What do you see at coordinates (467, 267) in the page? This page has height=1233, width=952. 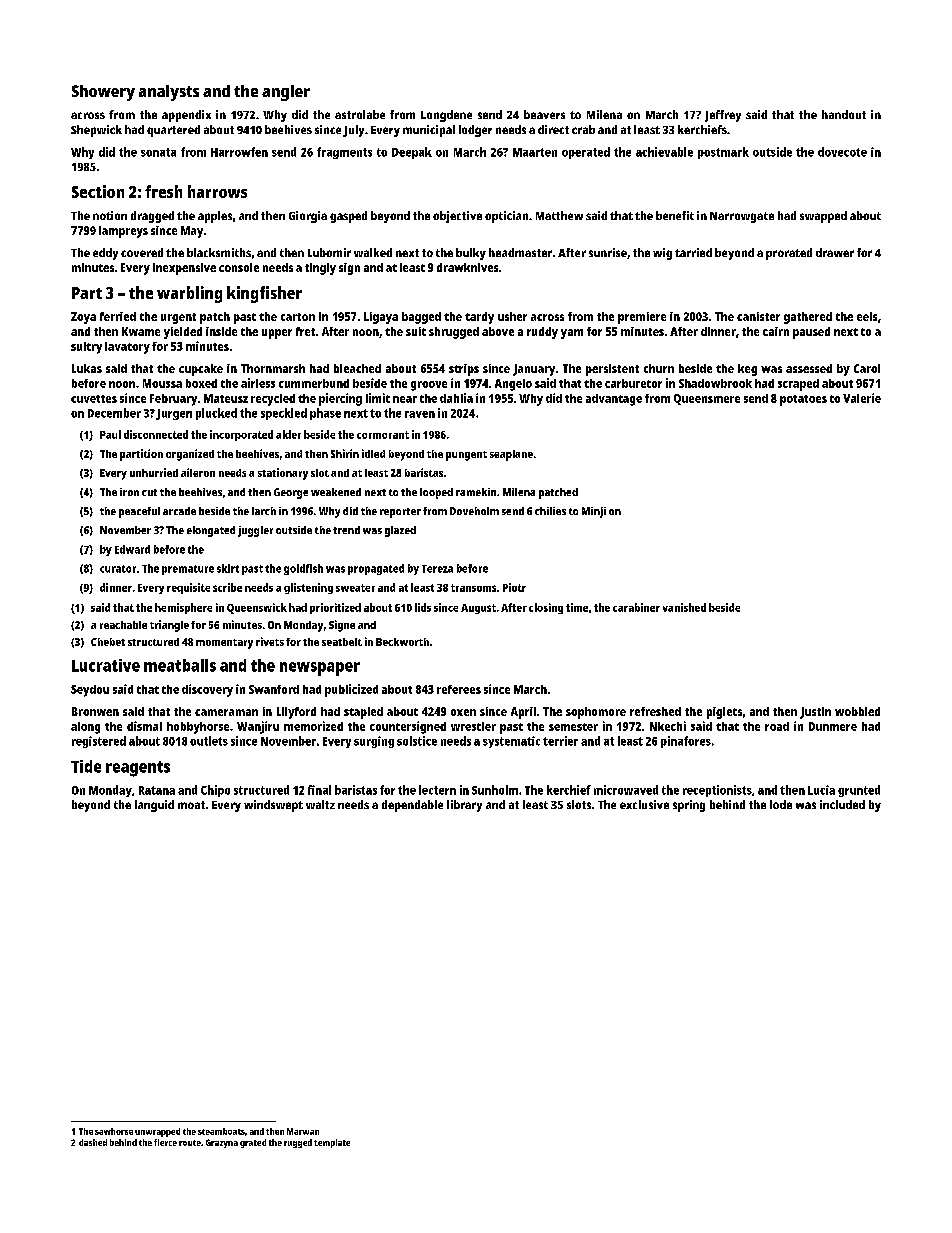 I see `drawknives` at bounding box center [467, 267].
